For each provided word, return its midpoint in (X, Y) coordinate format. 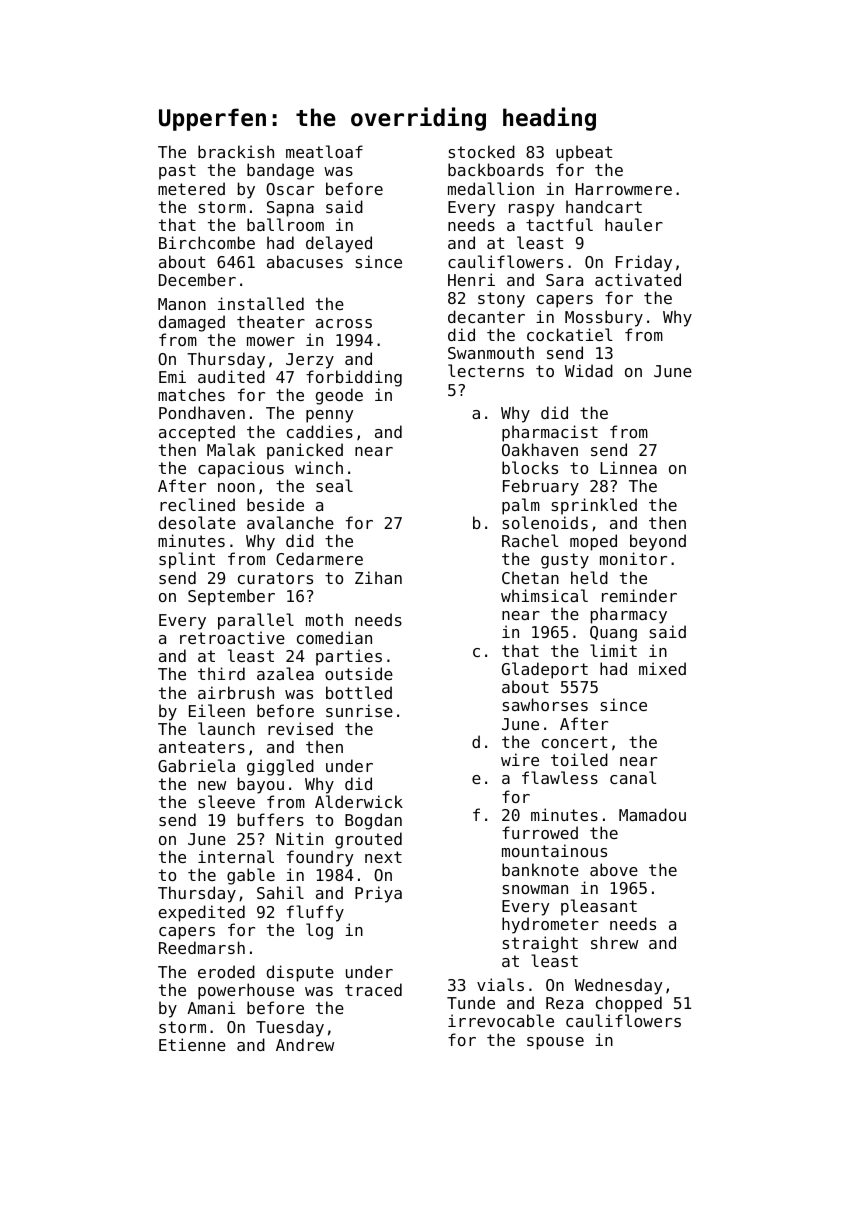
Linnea (628, 467)
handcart (604, 206)
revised (300, 728)
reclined (197, 504)
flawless (560, 777)
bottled (359, 692)
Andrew (305, 1044)
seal (334, 485)
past (177, 172)
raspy (531, 210)
